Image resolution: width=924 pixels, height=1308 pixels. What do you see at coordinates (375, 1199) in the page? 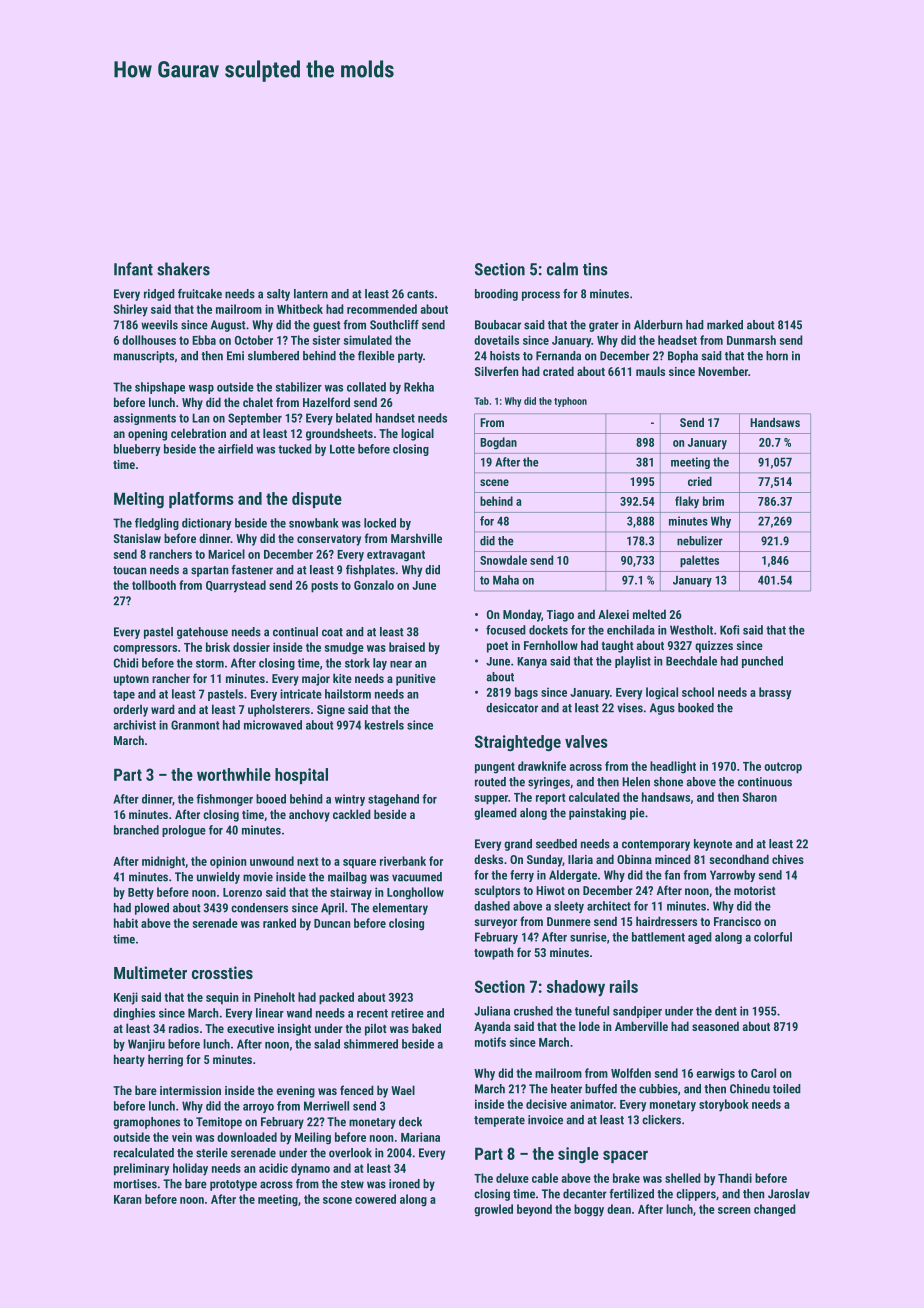
I see `cowered` at bounding box center [375, 1199].
